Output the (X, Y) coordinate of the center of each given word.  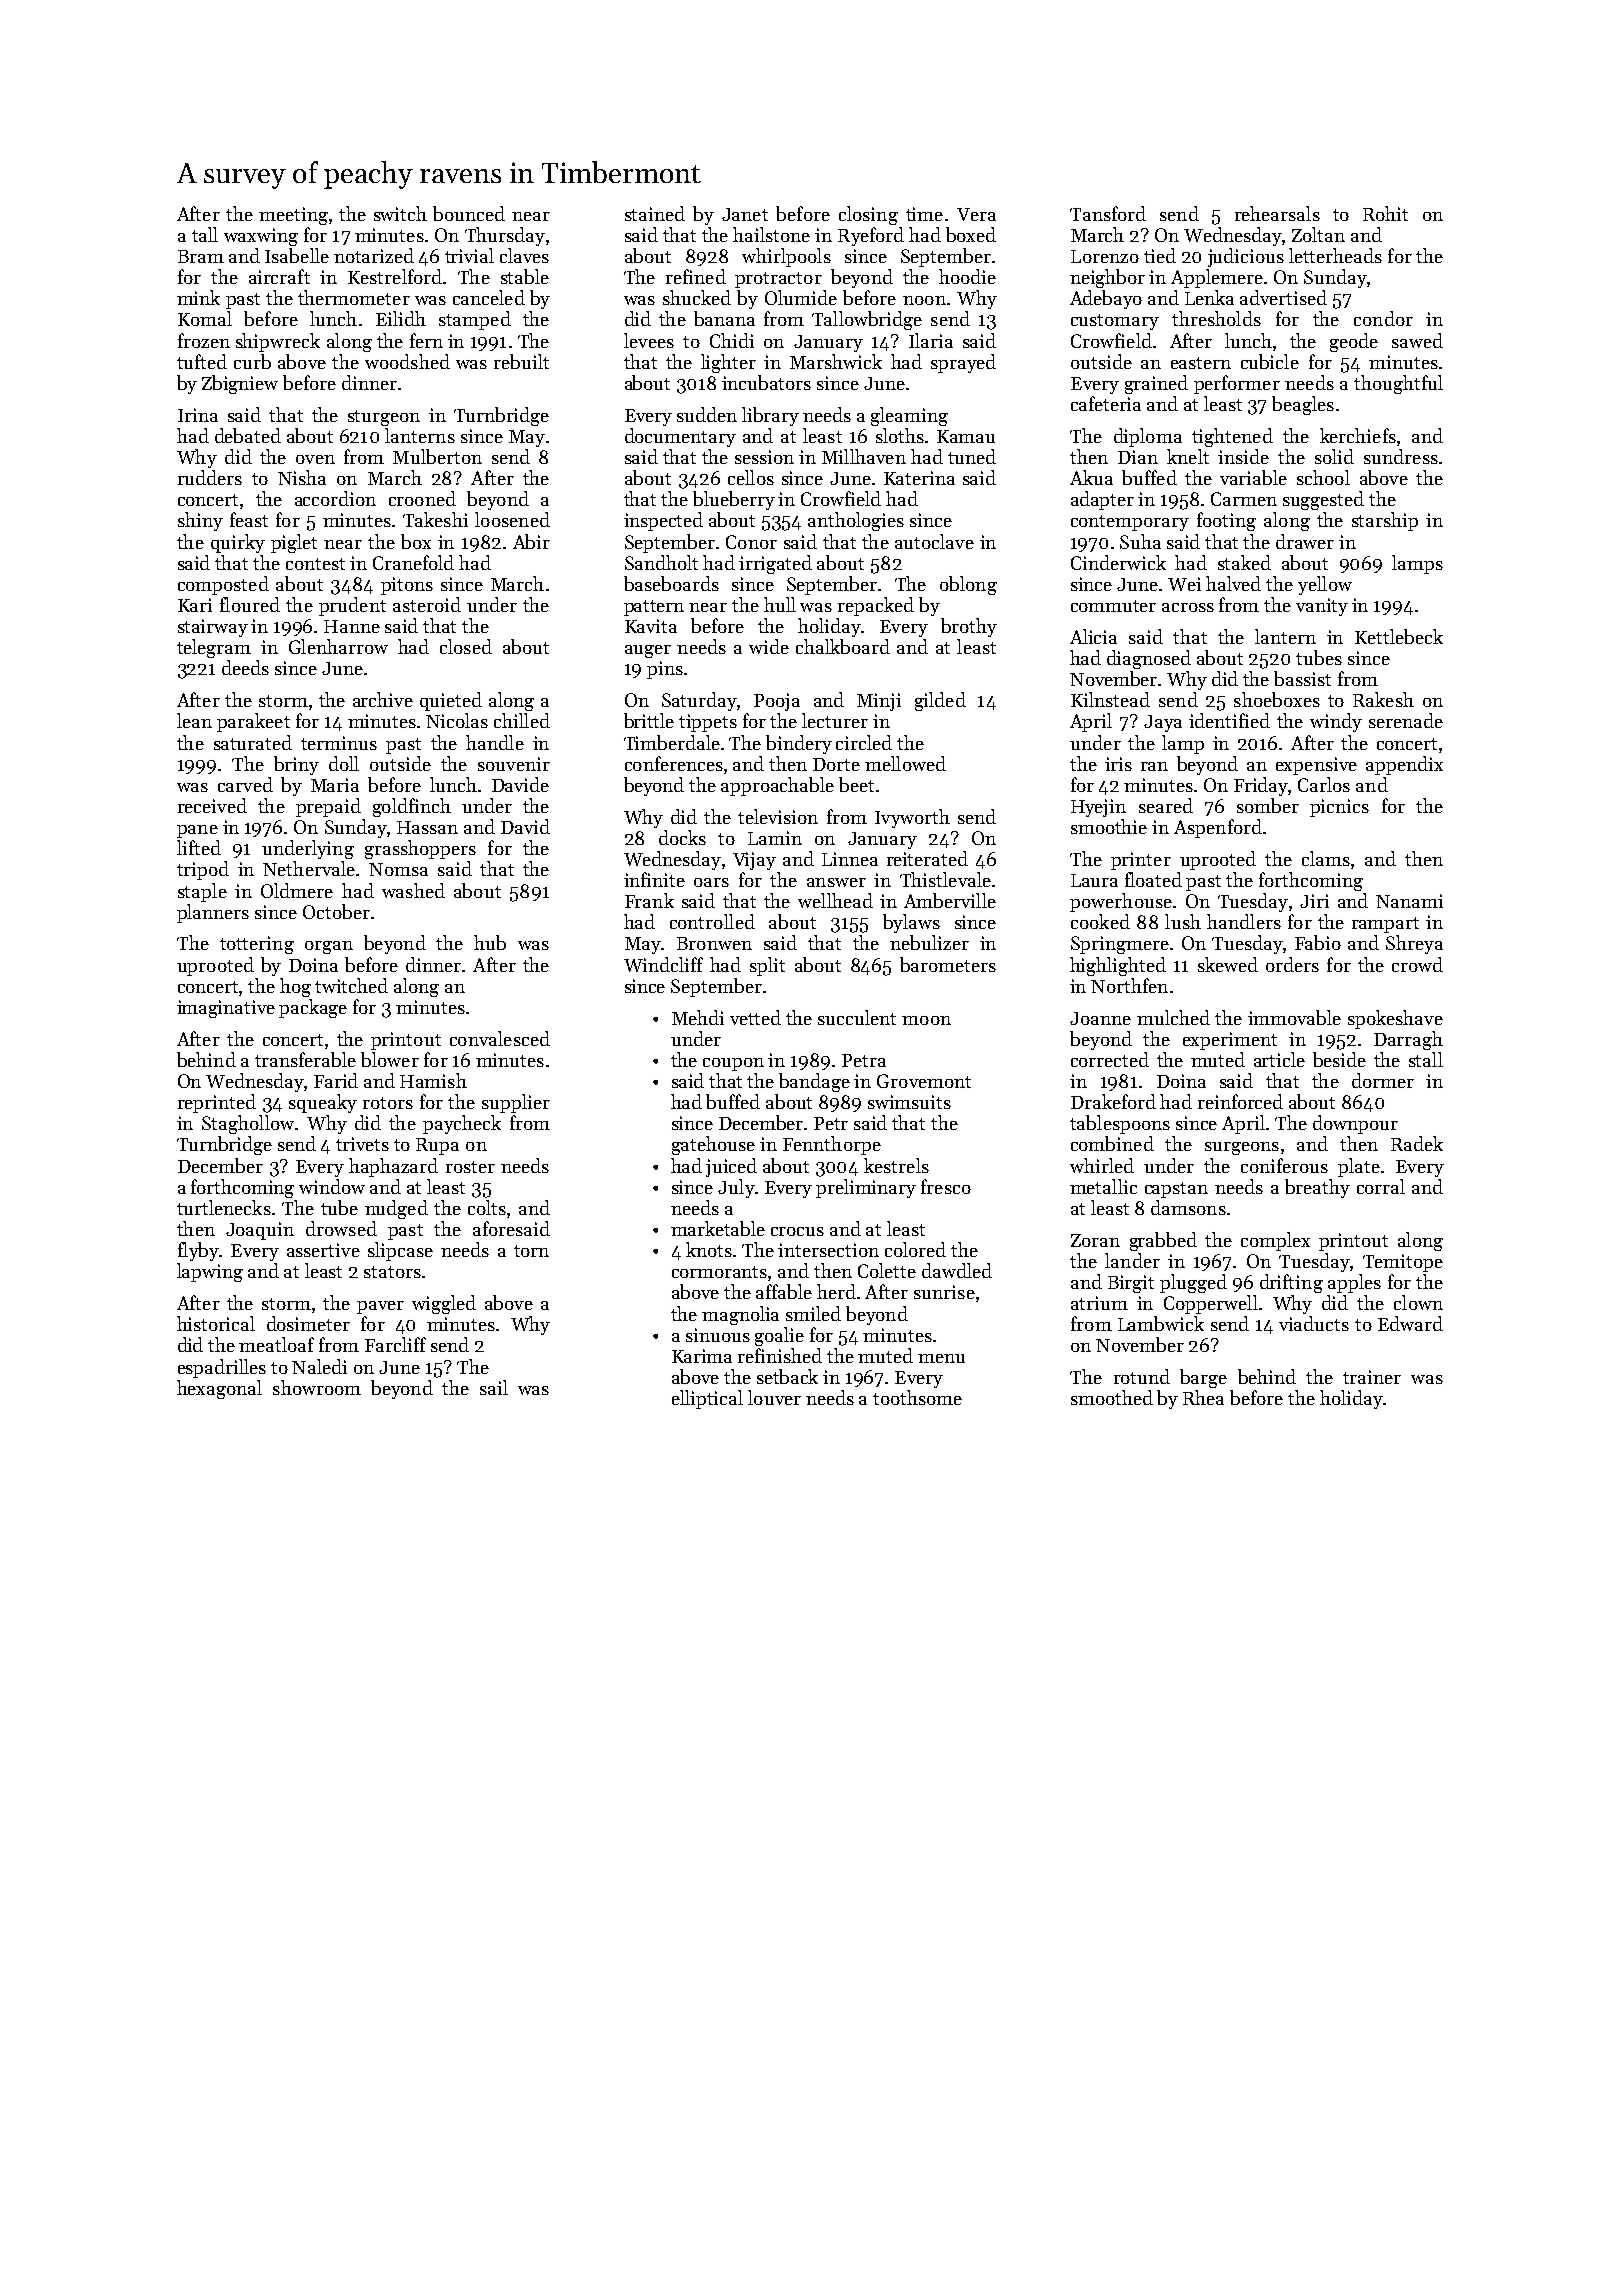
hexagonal (219, 1389)
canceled (489, 297)
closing (868, 215)
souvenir (514, 764)
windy (1336, 722)
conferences (674, 763)
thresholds (1216, 318)
